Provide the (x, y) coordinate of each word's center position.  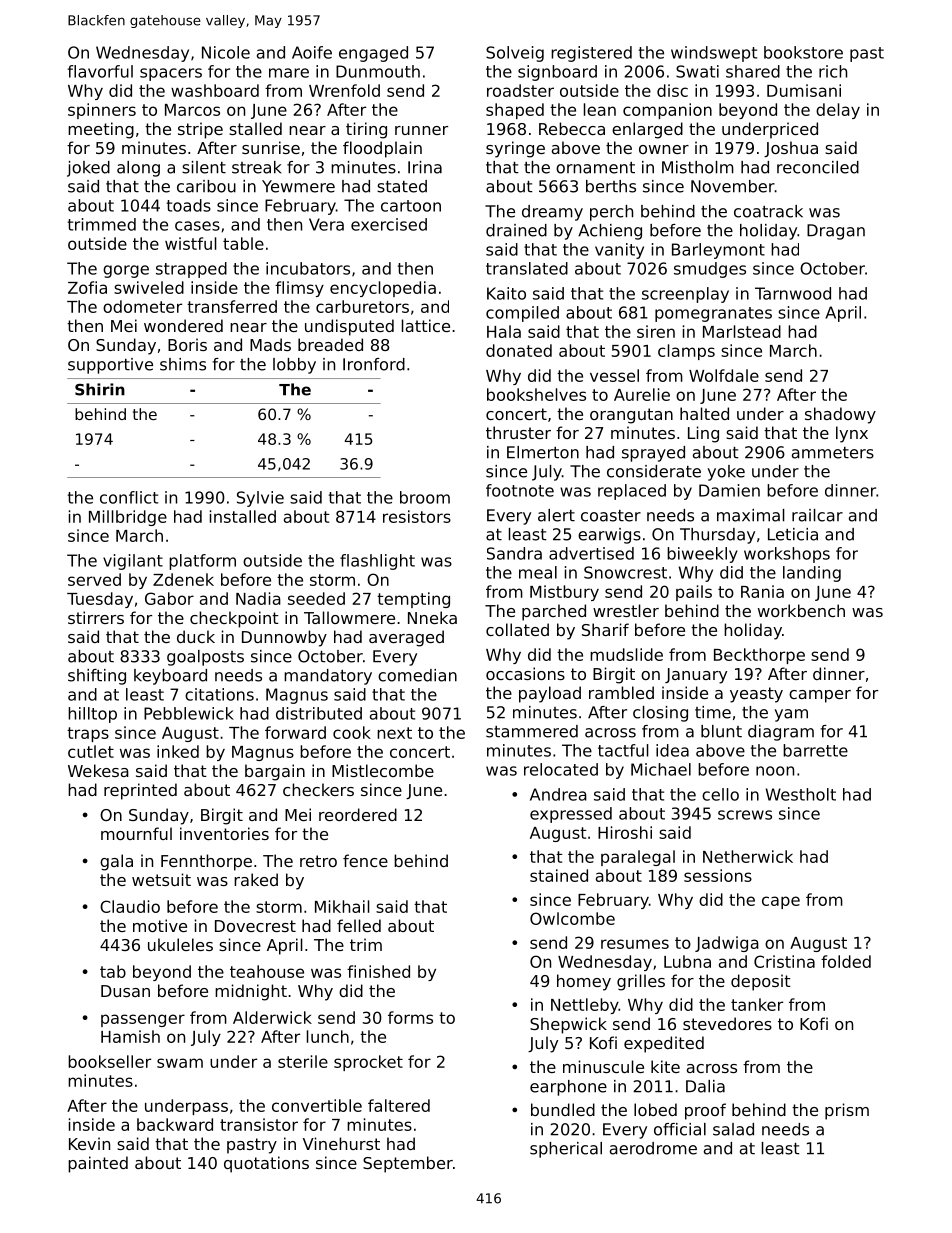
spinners (102, 111)
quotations (266, 1164)
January (696, 676)
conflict (129, 497)
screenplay (685, 295)
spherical (566, 1150)
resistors (417, 516)
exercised (389, 224)
